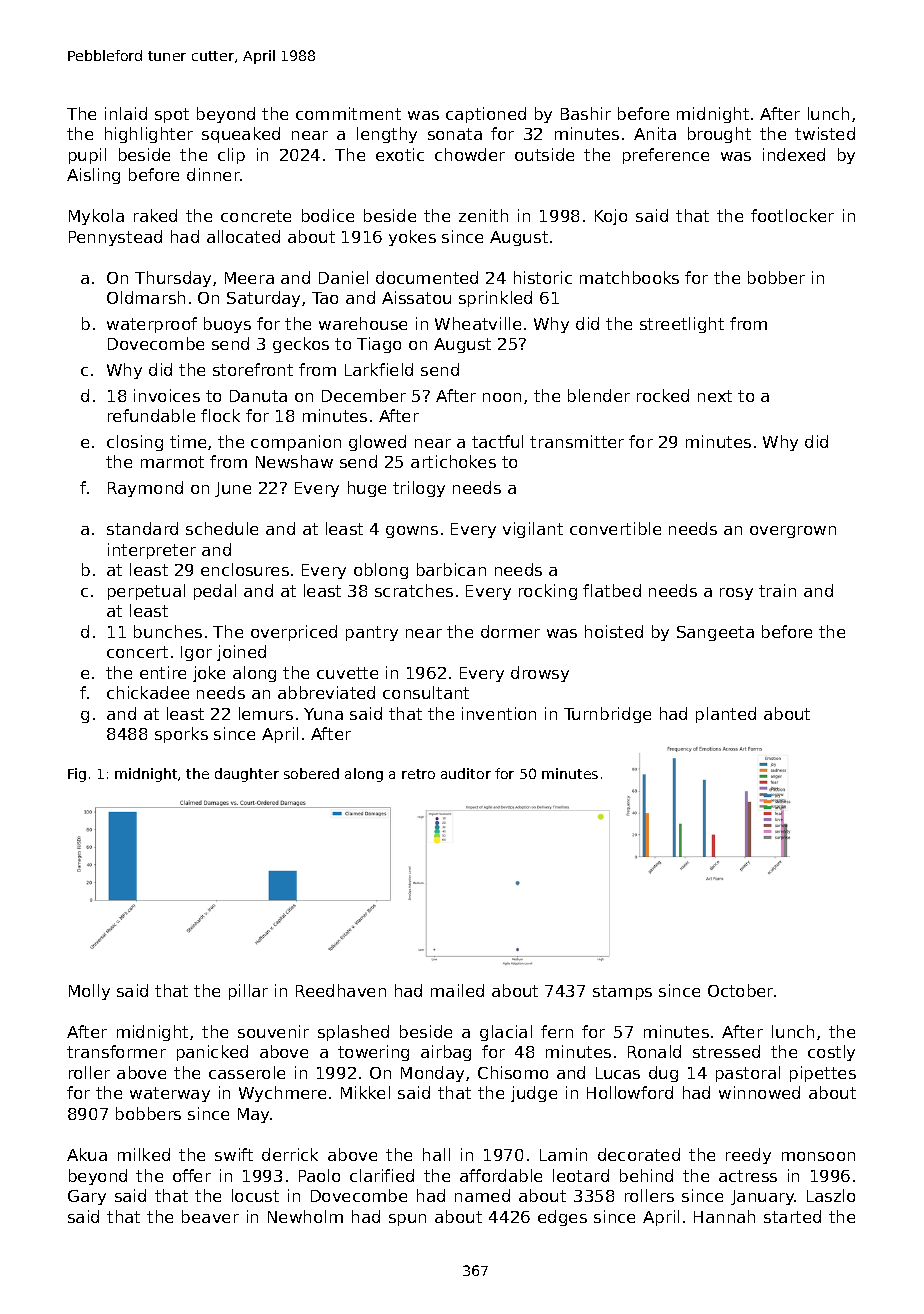  Describe the element at coordinates (629, 277) in the page. I see `matchbooks` at that location.
